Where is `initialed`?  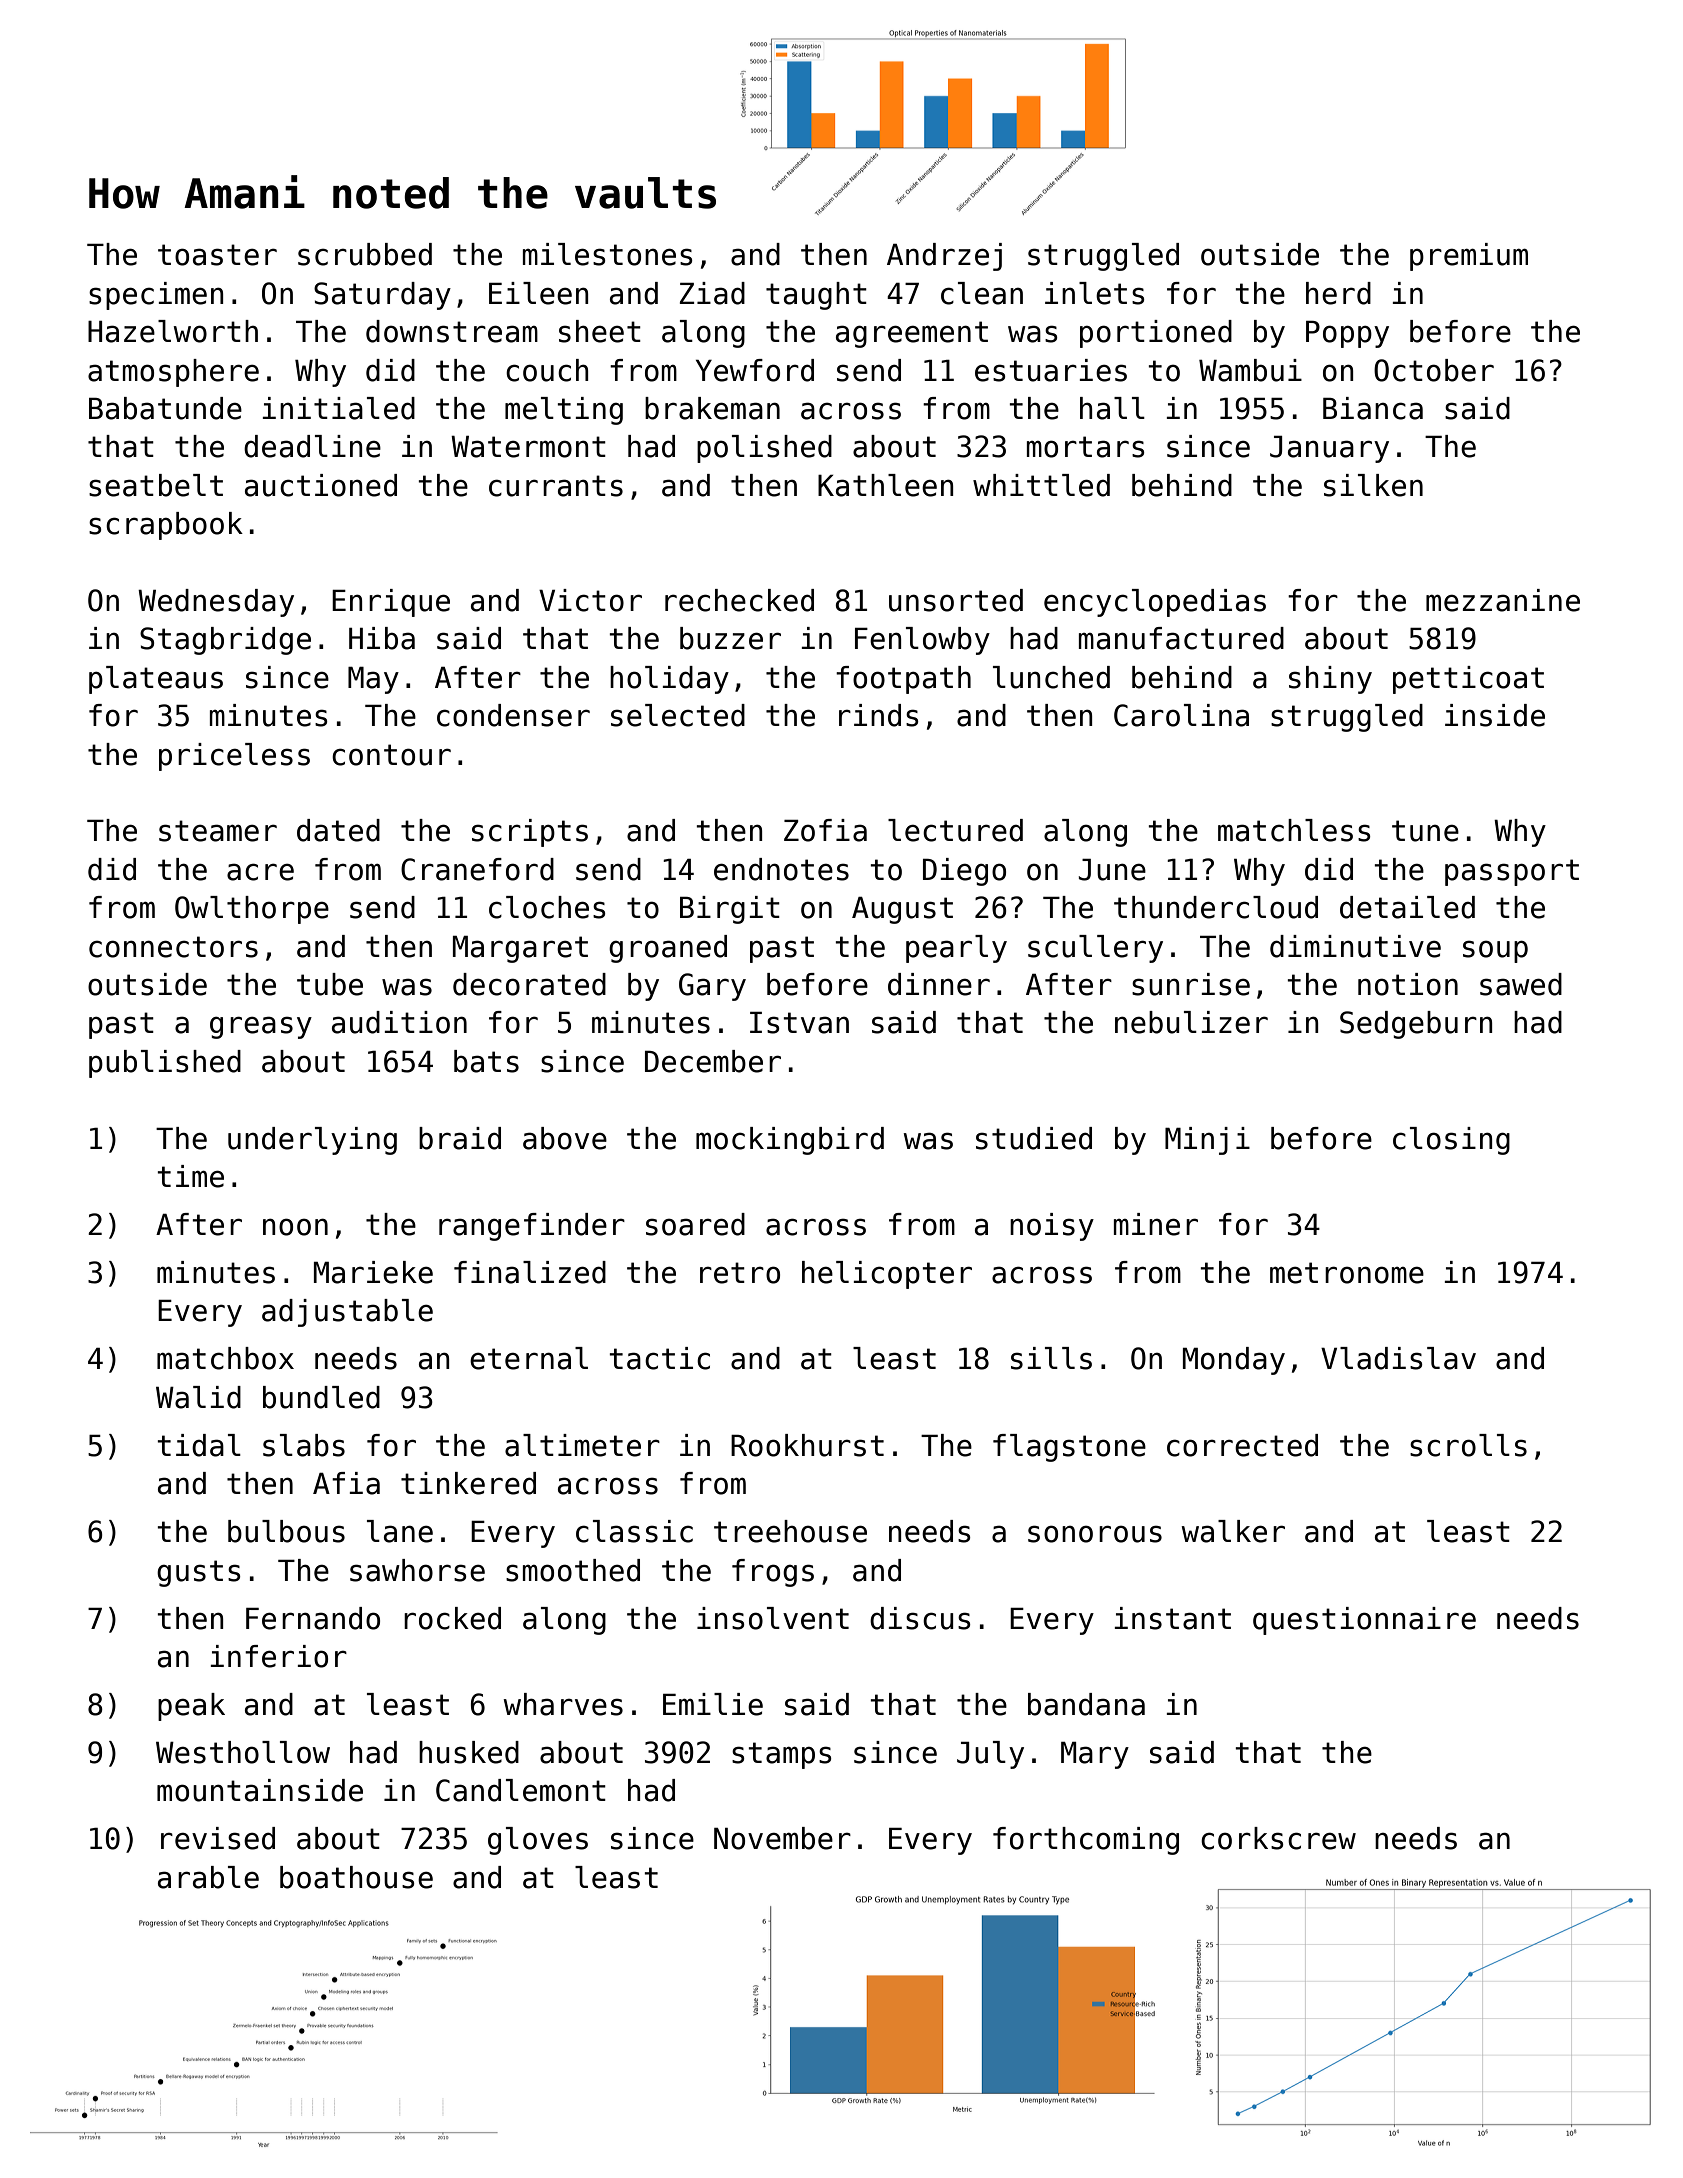 initialed is located at coordinates (338, 408).
